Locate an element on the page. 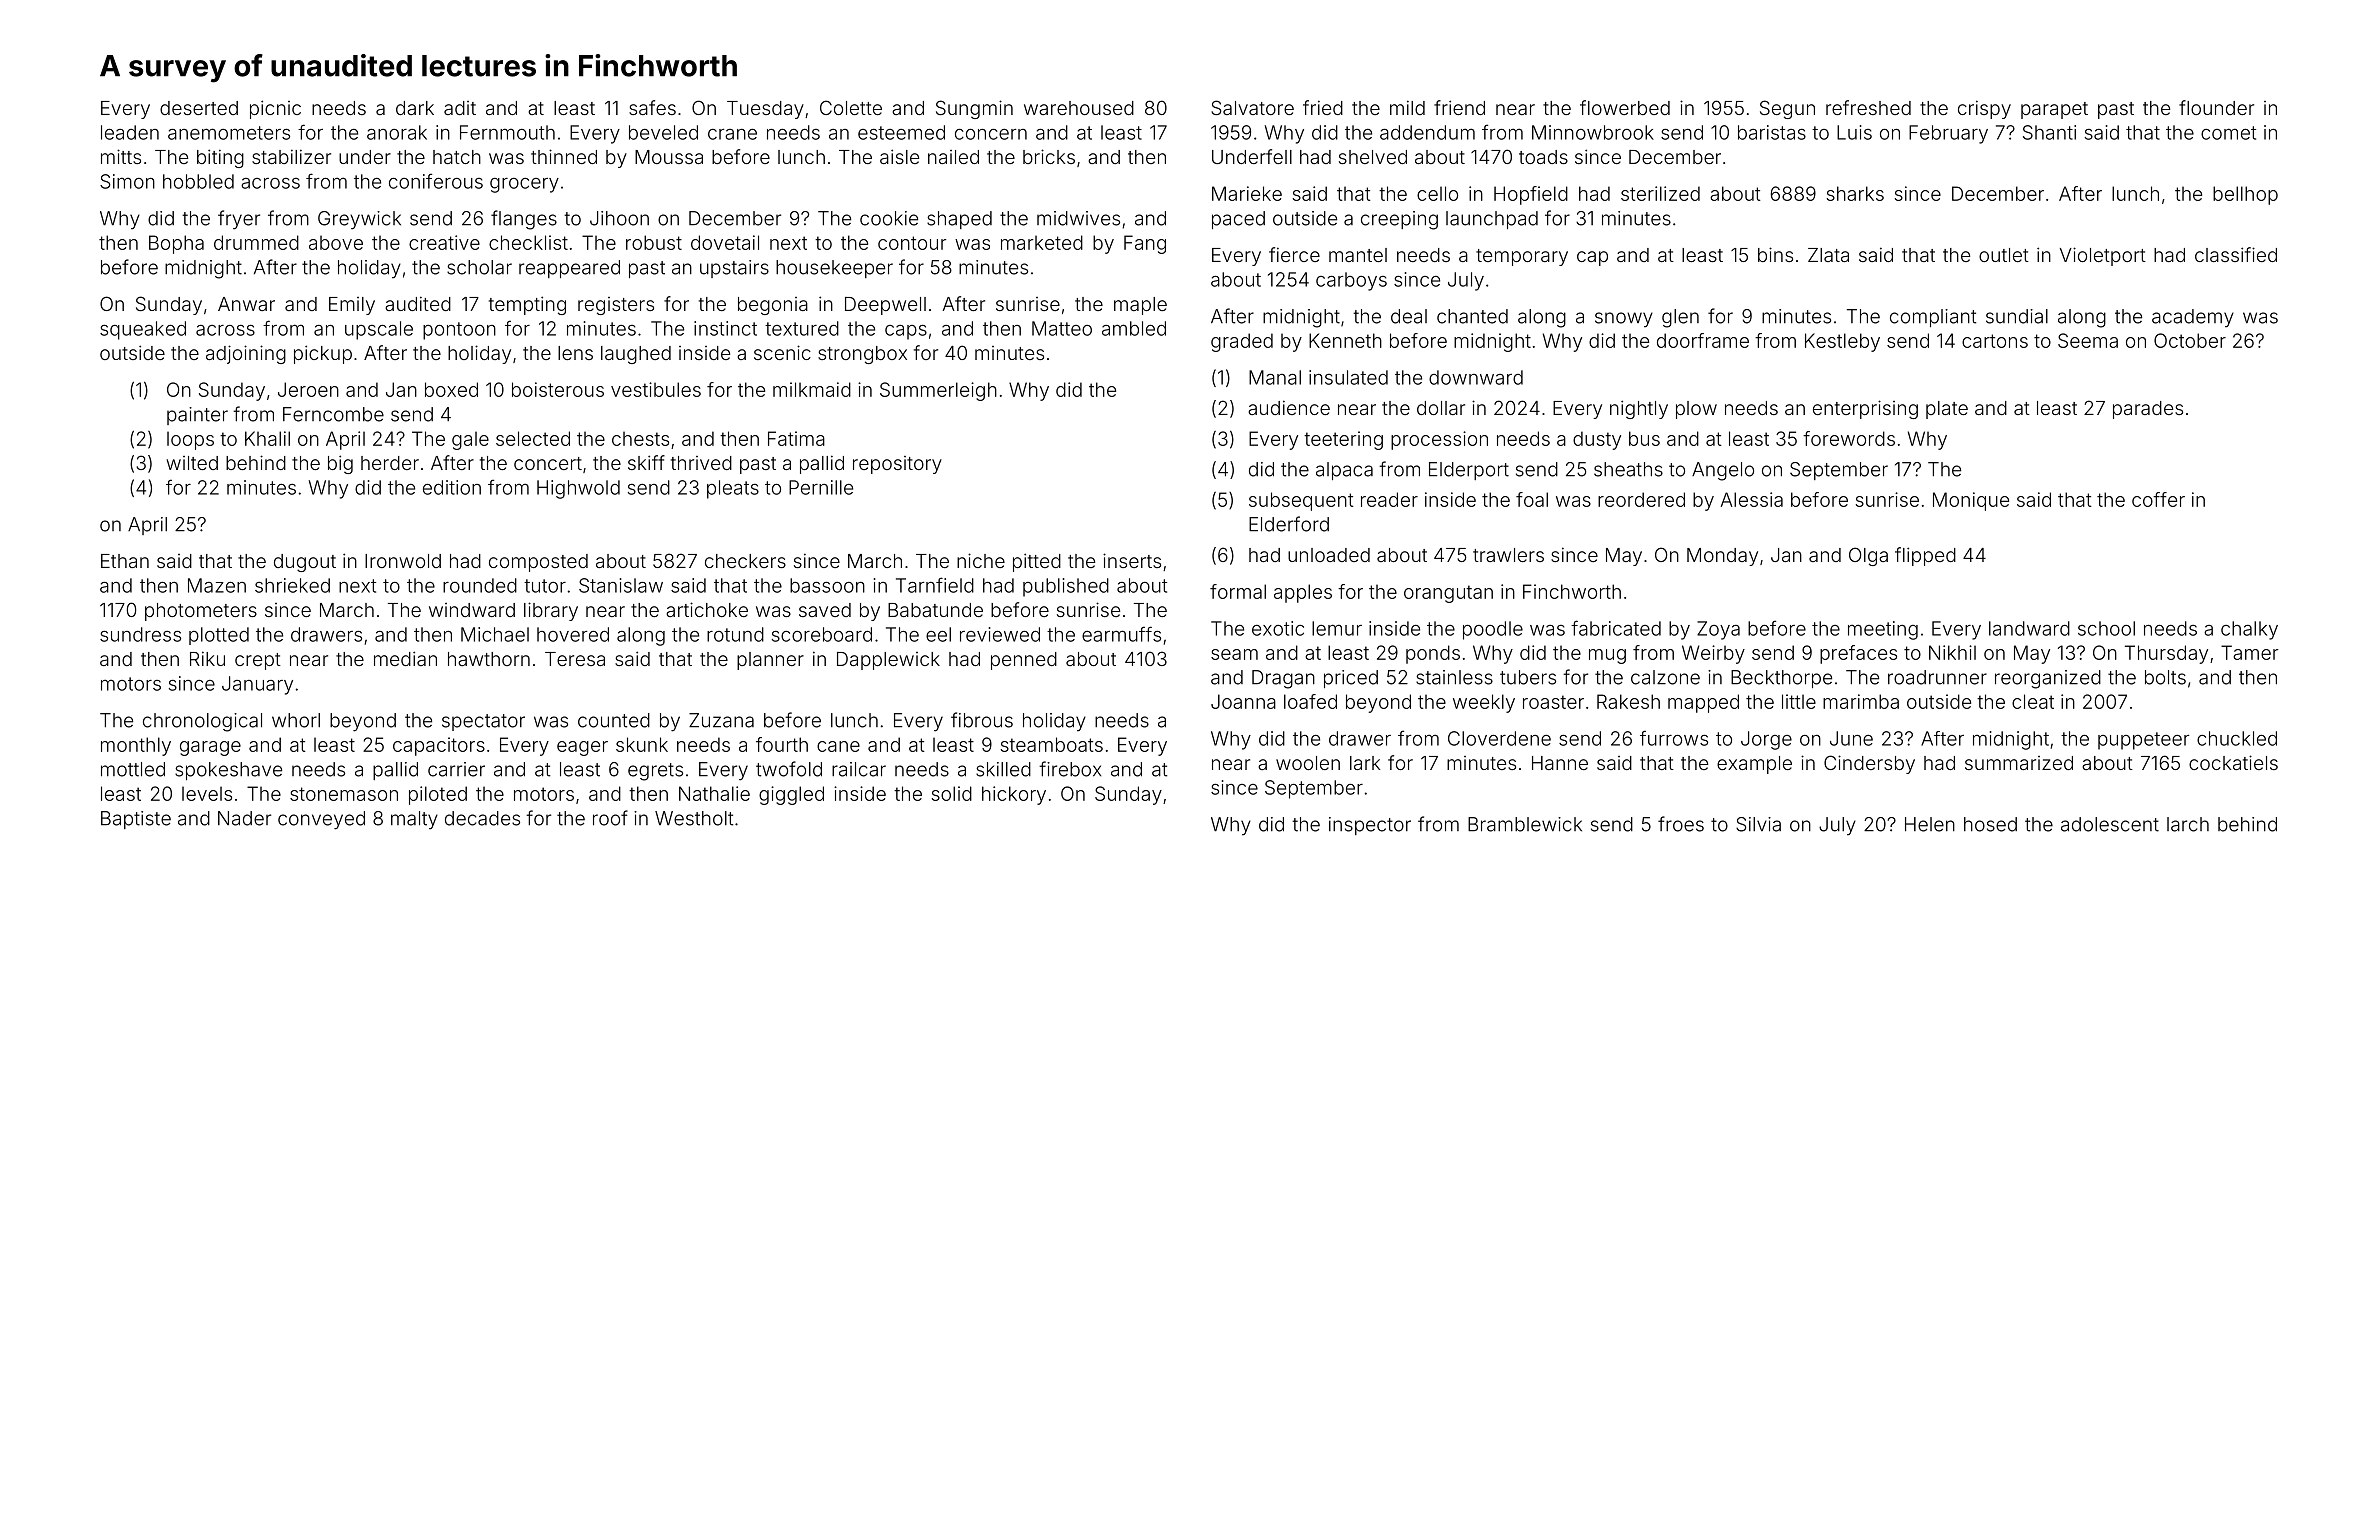 The width and height of the image is (2378, 1539). fried is located at coordinates (1323, 107).
